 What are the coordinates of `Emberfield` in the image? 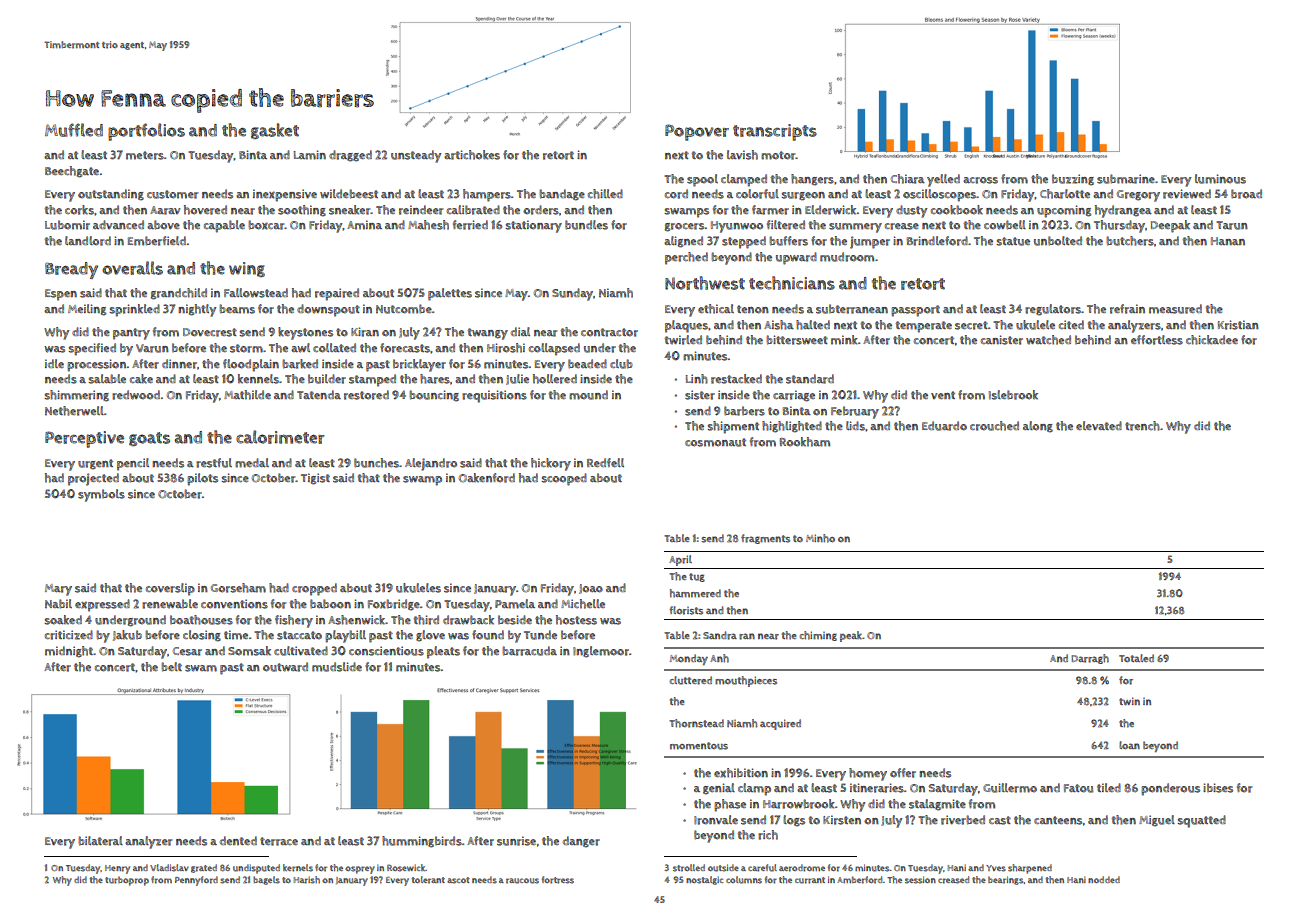 It's located at (157, 241).
